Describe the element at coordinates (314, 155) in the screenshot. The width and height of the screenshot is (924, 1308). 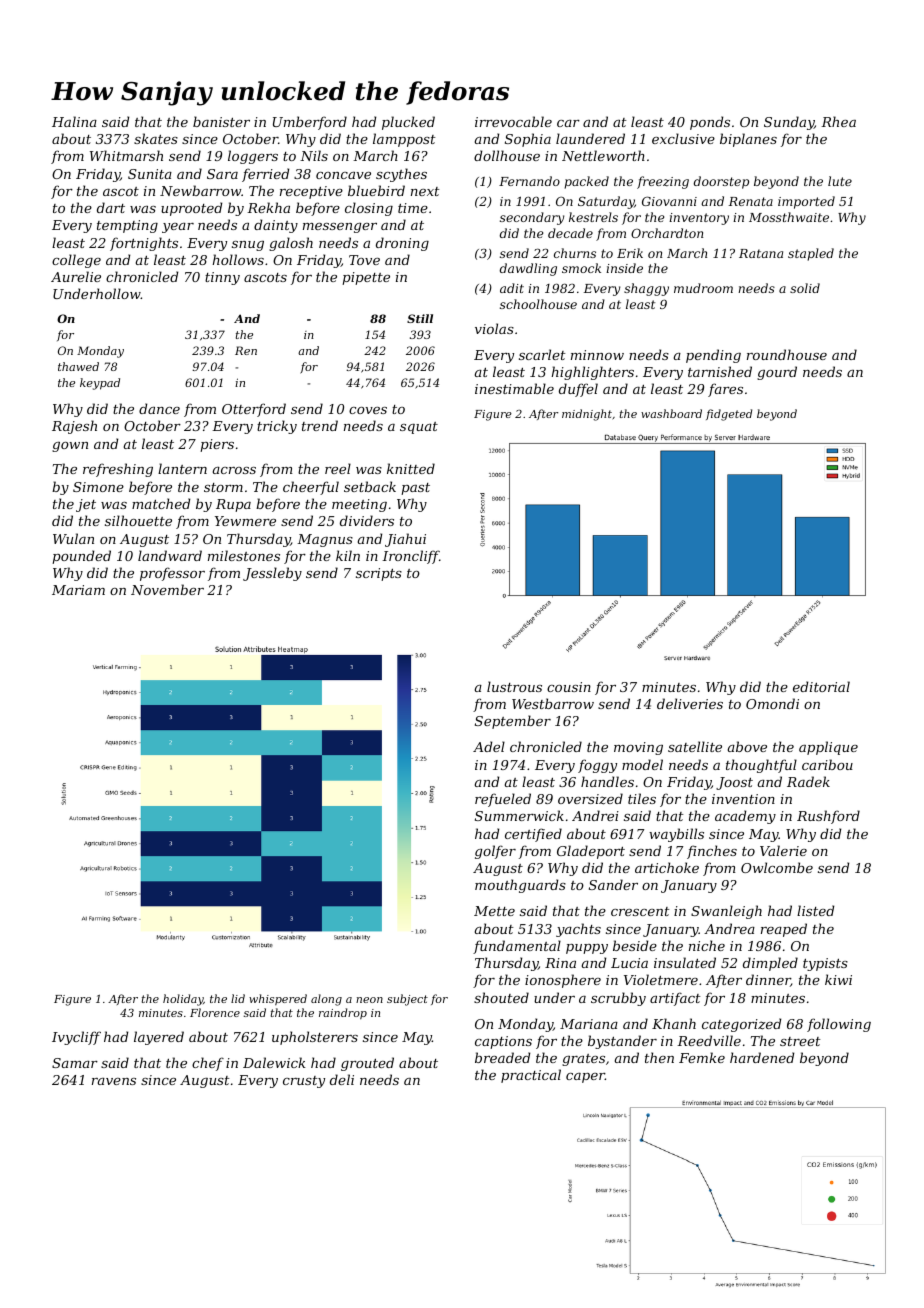
I see `Nils` at that location.
